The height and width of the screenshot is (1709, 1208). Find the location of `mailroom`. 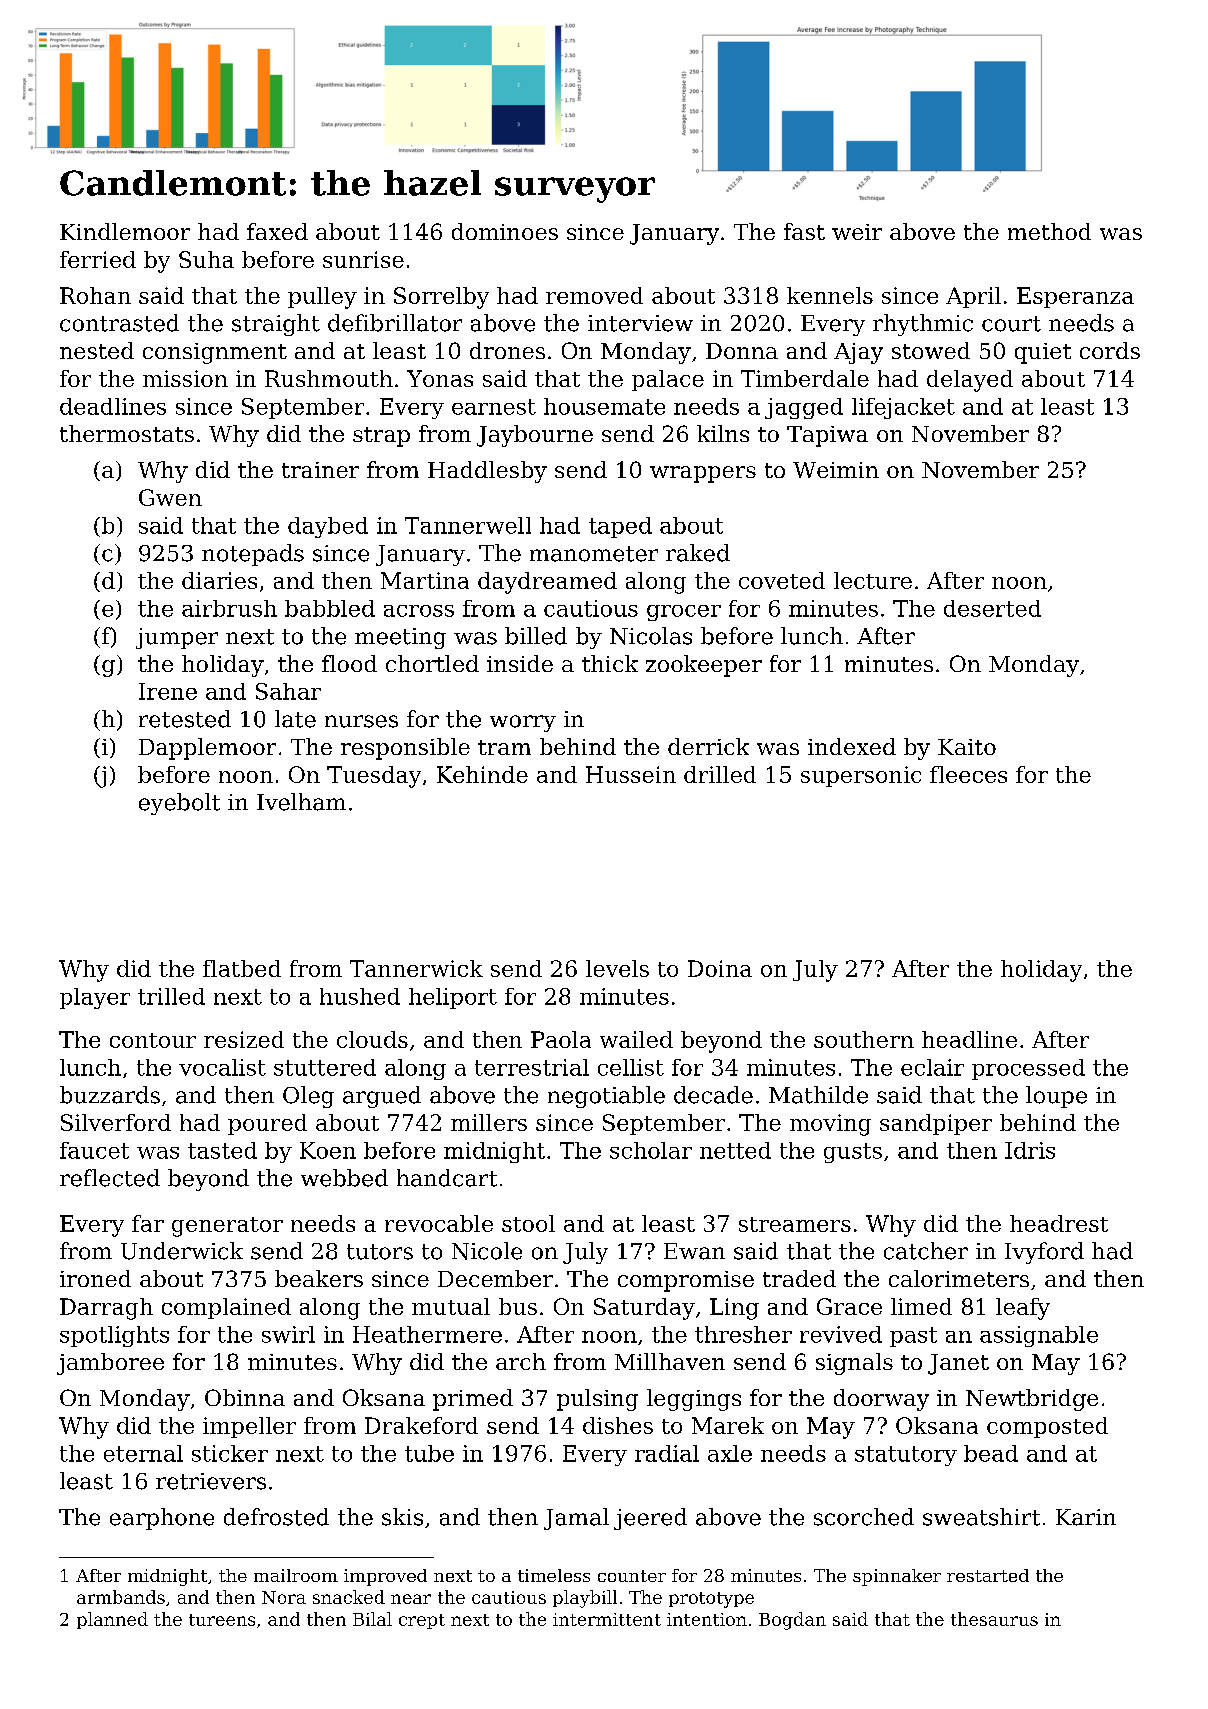

mailroom is located at coordinates (296, 1575).
